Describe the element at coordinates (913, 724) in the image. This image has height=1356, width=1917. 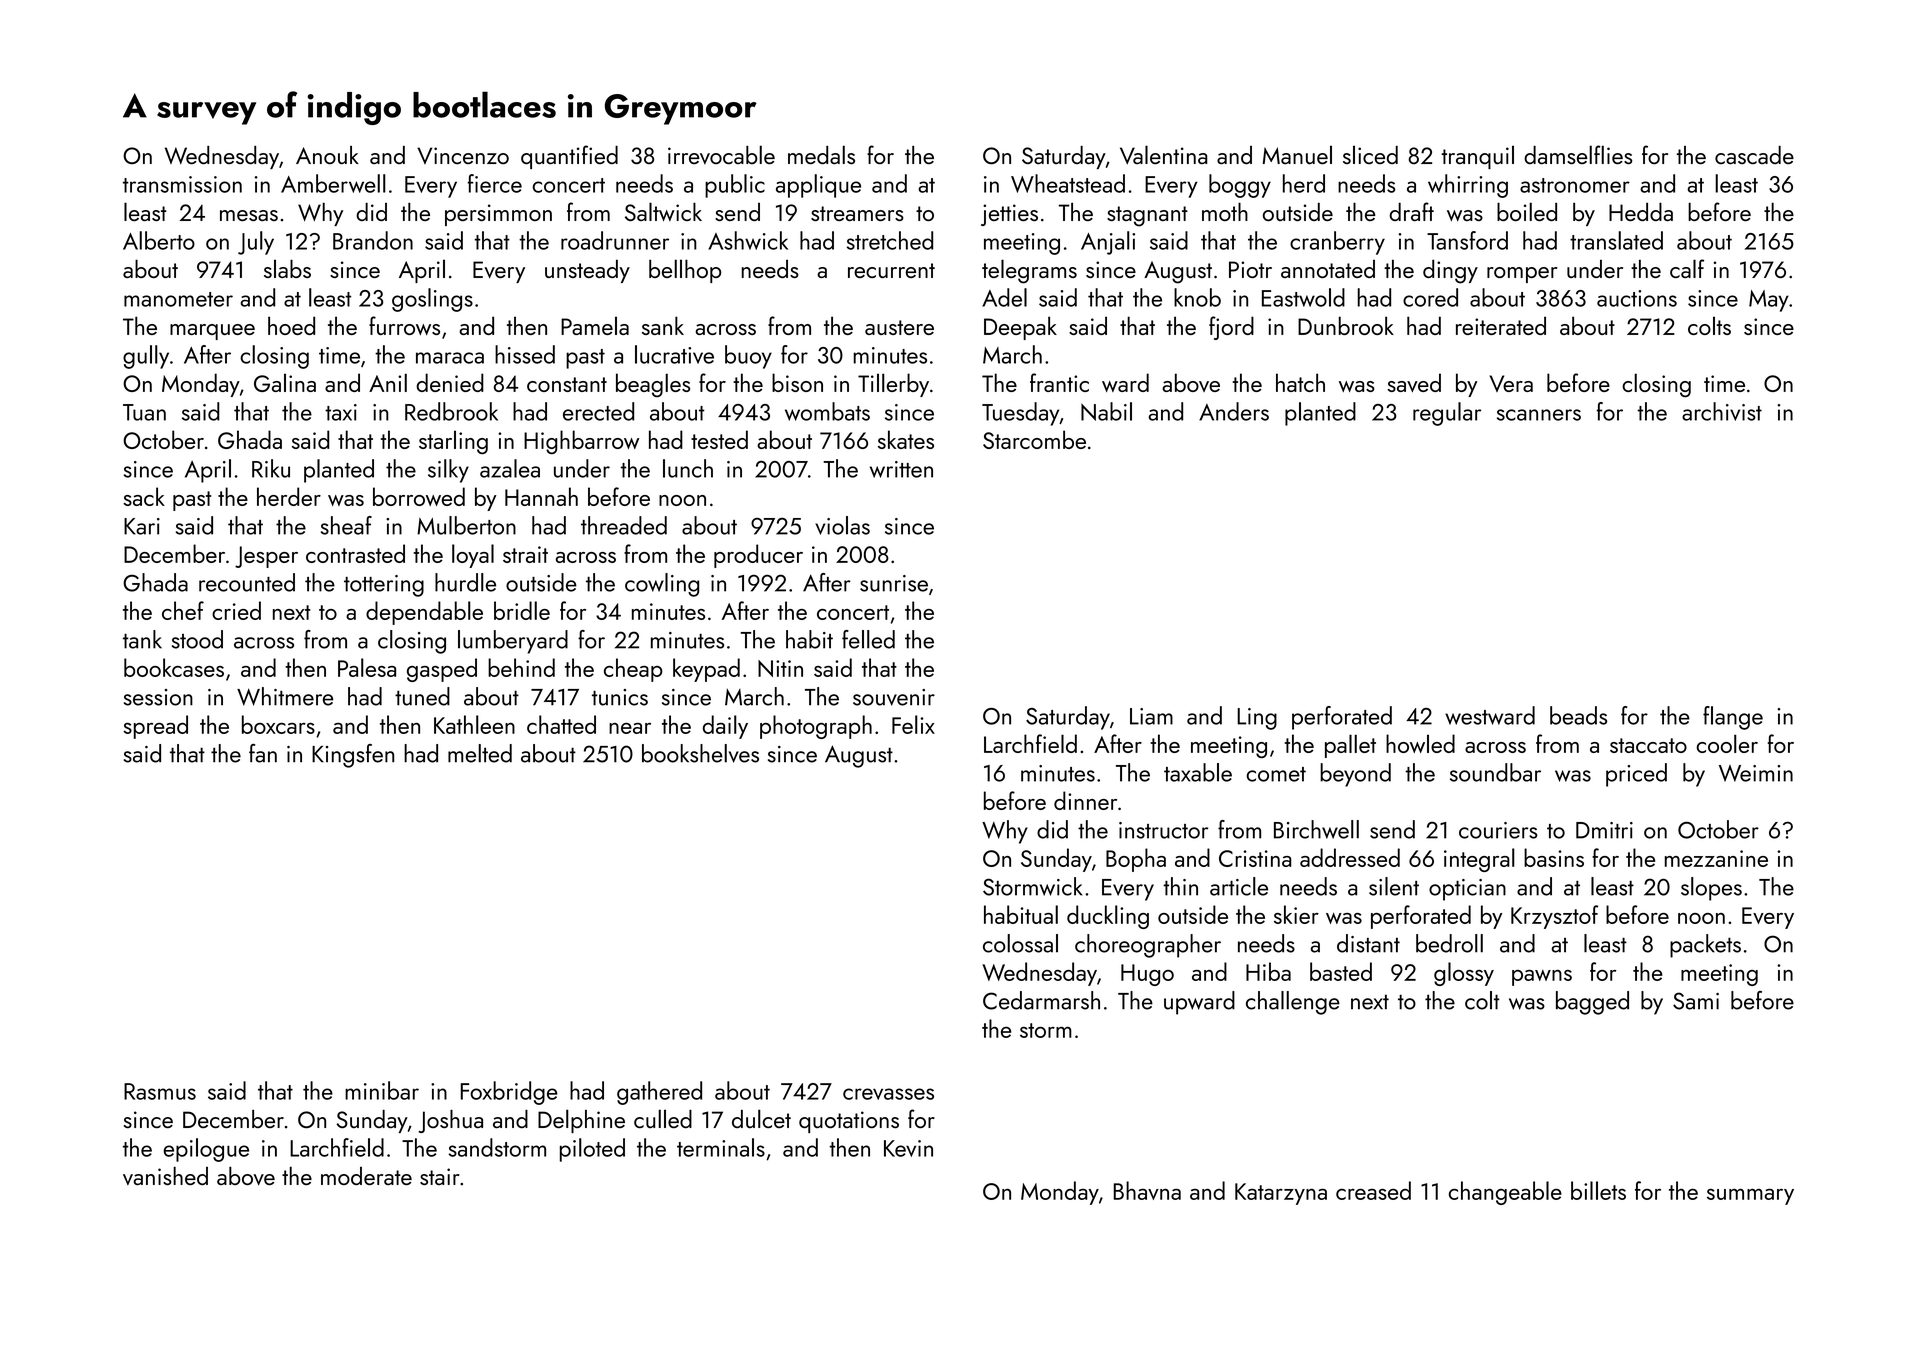
I see `Felix` at that location.
